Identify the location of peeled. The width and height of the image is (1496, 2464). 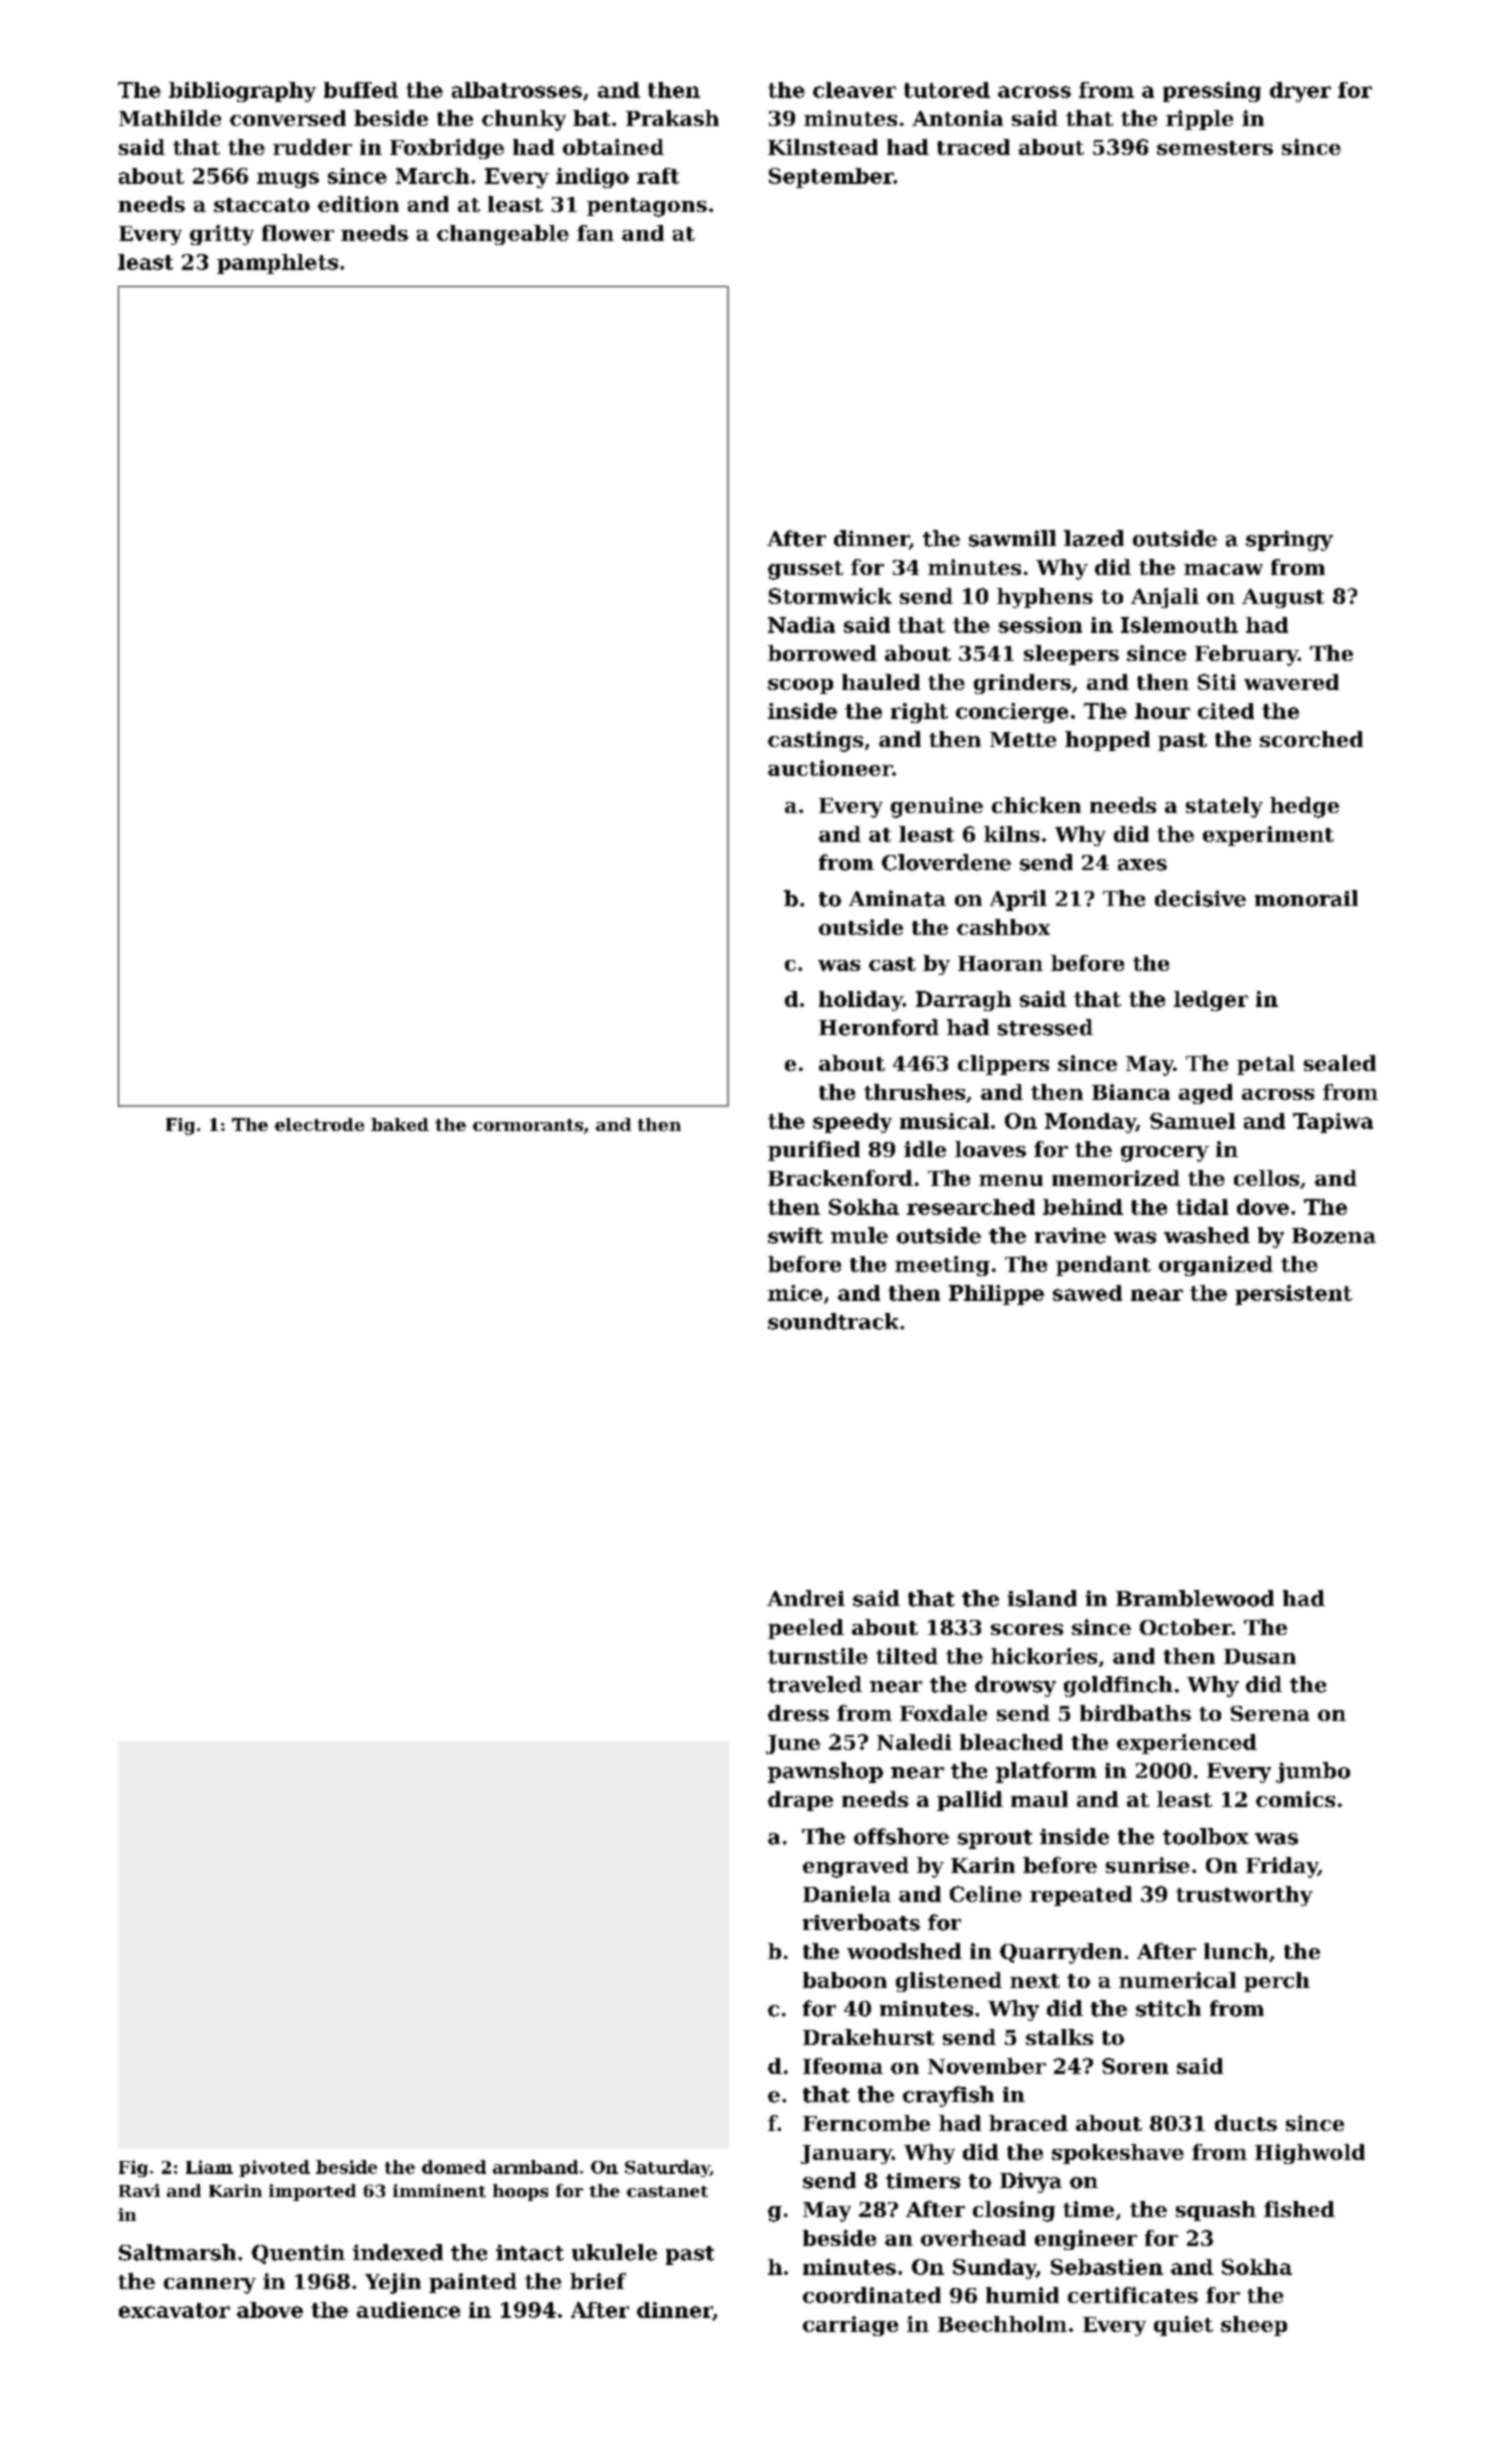
(806, 1629).
